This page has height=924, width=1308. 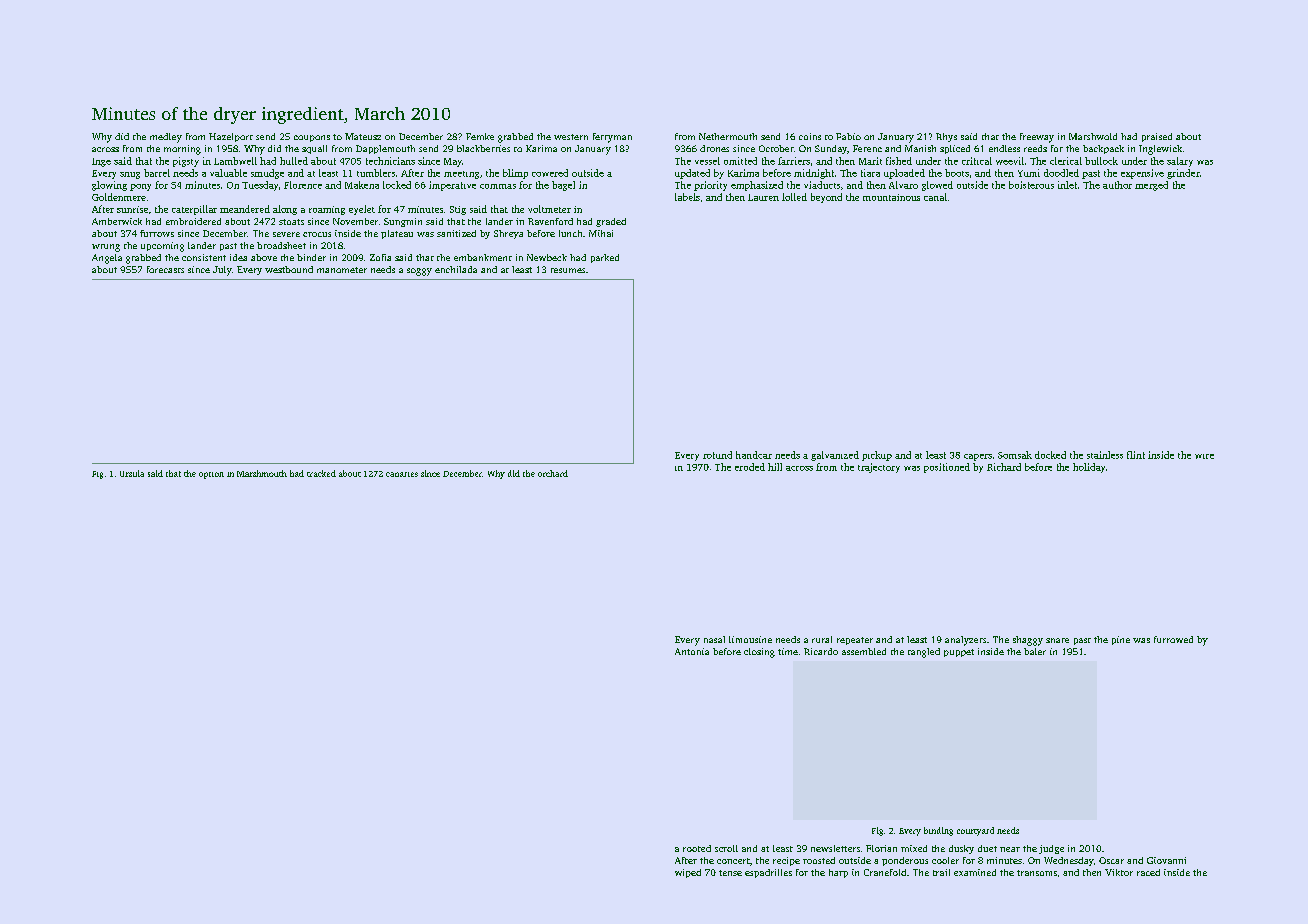 I want to click on rooted, so click(x=697, y=848).
